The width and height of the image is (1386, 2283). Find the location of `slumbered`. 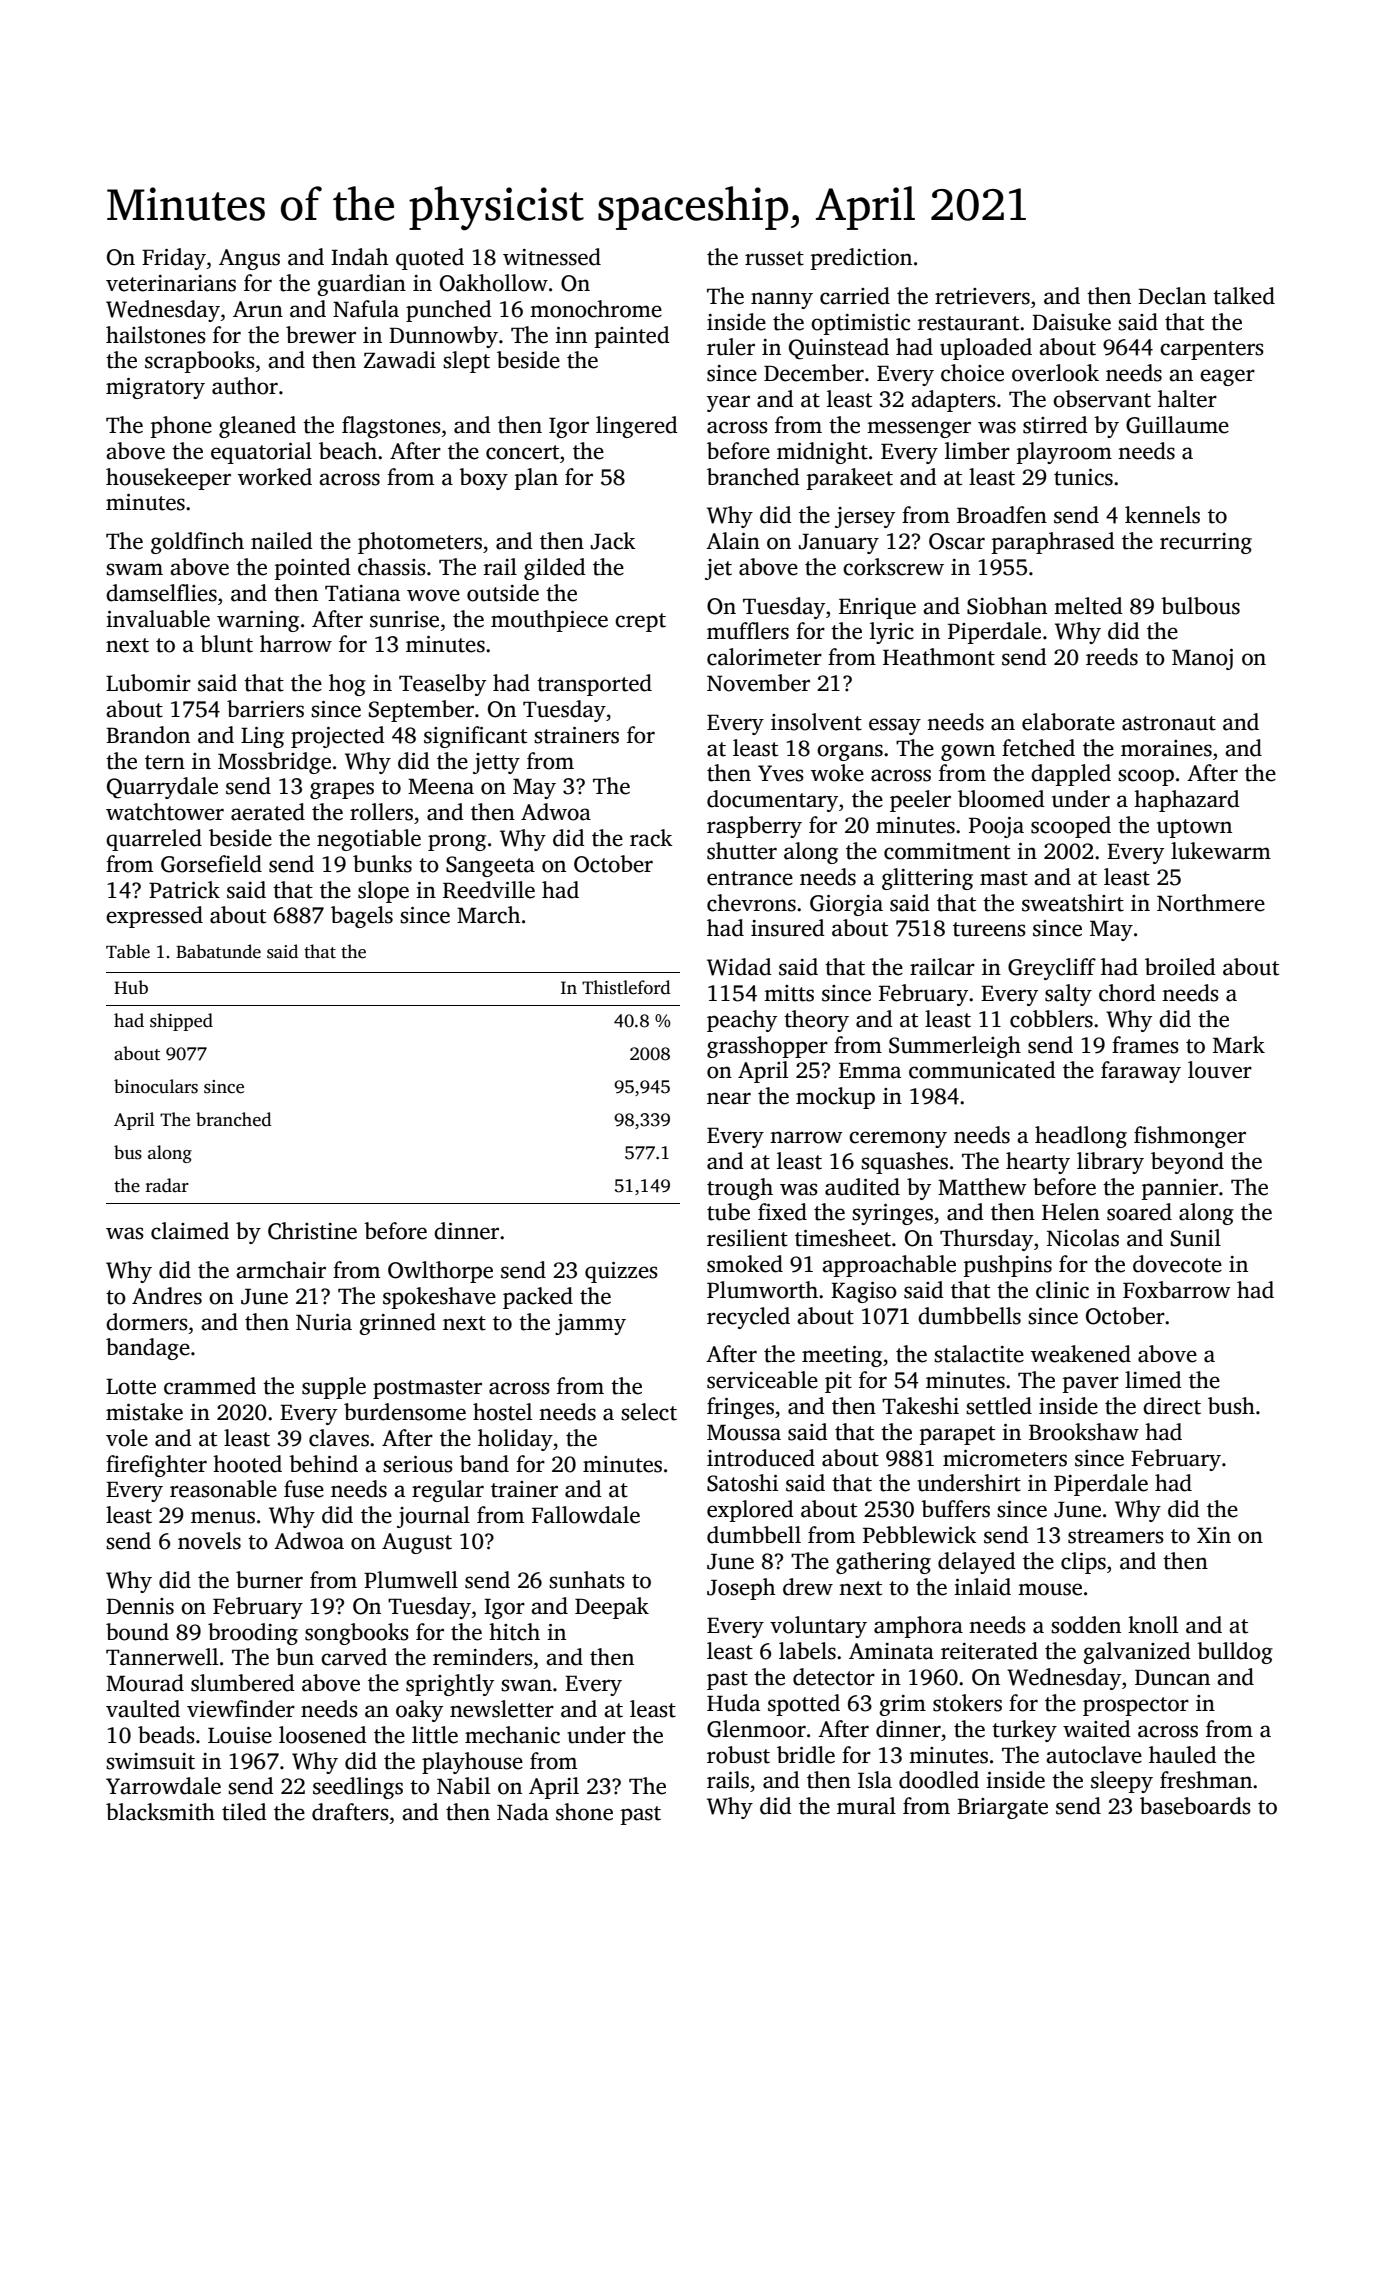

slumbered is located at coordinates (243, 1683).
